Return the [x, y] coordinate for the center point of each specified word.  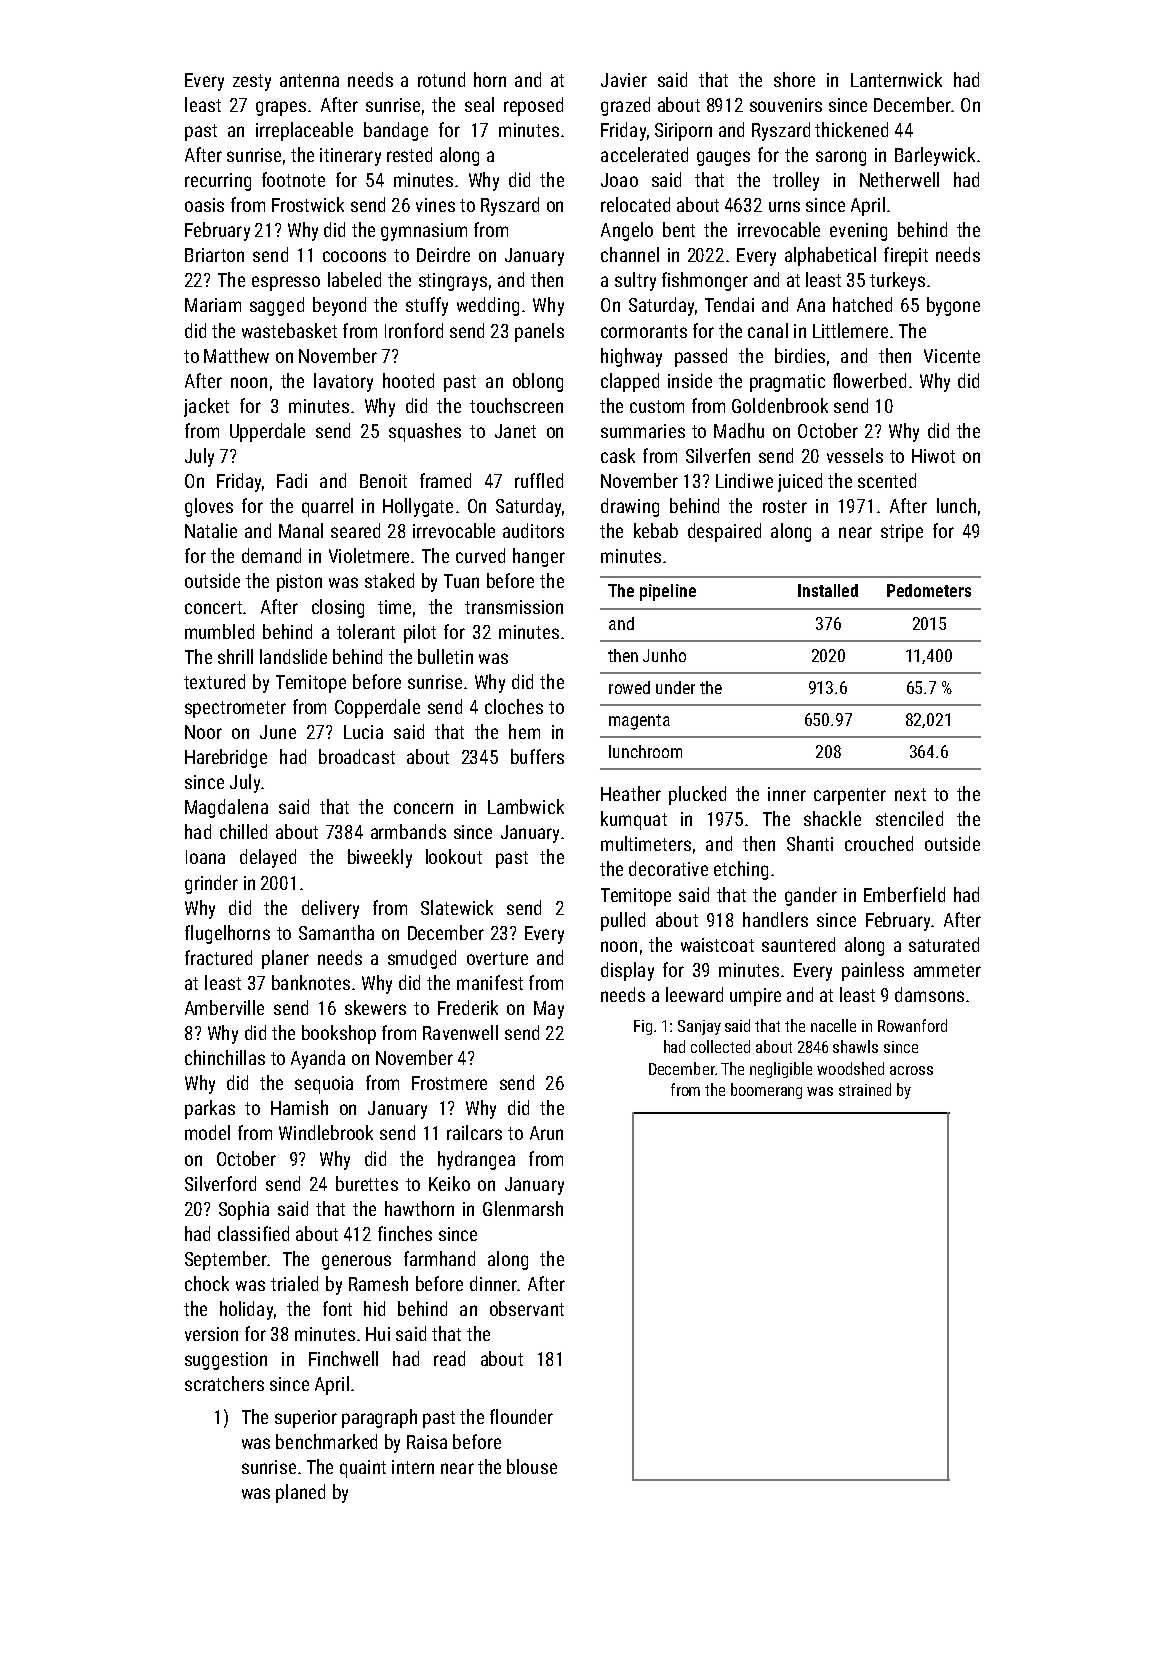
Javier [624, 80]
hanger [539, 557]
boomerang [766, 1091]
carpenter [850, 796]
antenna [309, 80]
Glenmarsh [523, 1208]
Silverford [220, 1183]
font [337, 1308]
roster [785, 506]
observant [527, 1308]
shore [794, 79]
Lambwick [526, 806]
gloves [209, 507]
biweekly [380, 858]
